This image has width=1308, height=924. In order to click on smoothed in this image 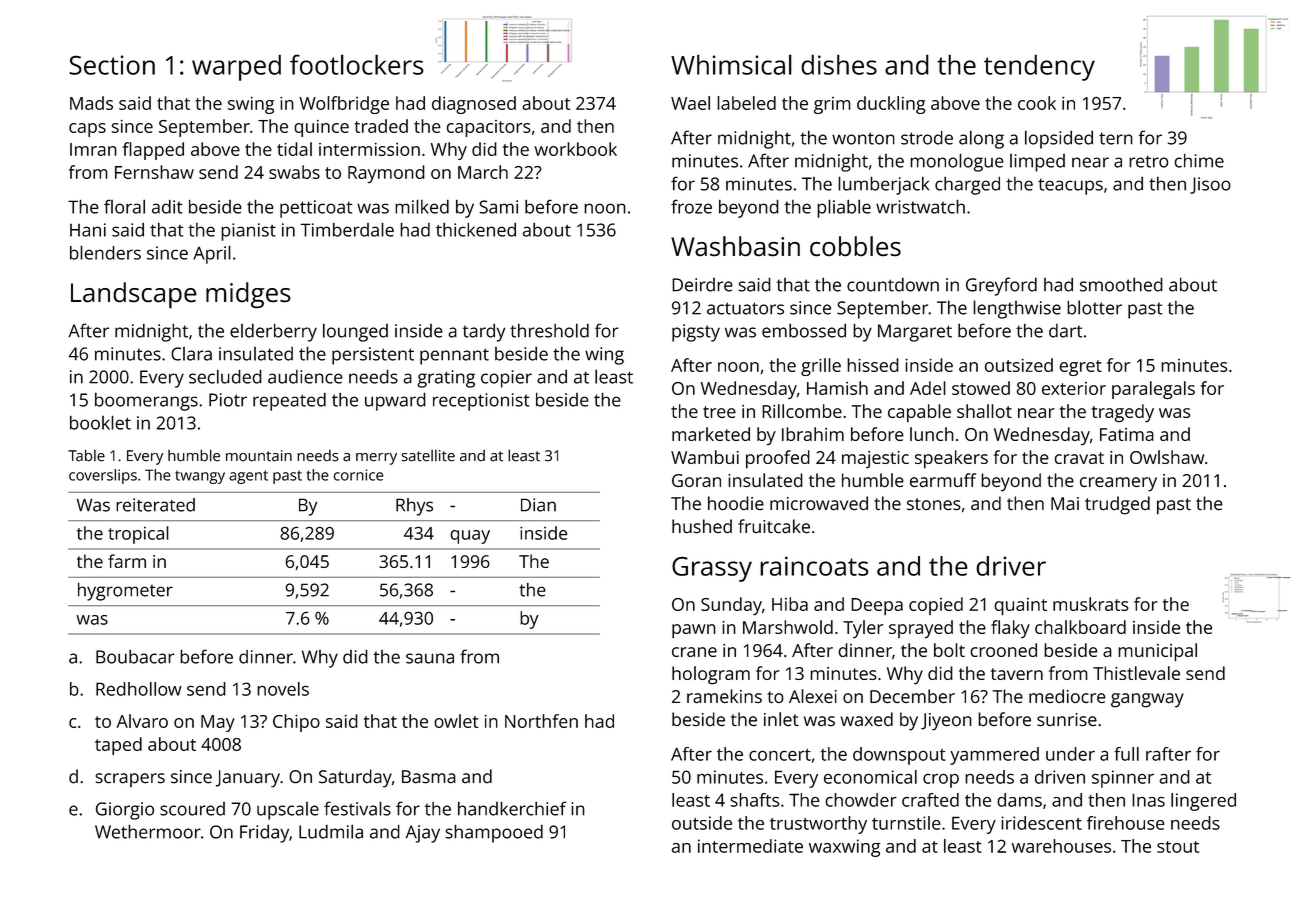, I will do `click(1121, 284)`.
